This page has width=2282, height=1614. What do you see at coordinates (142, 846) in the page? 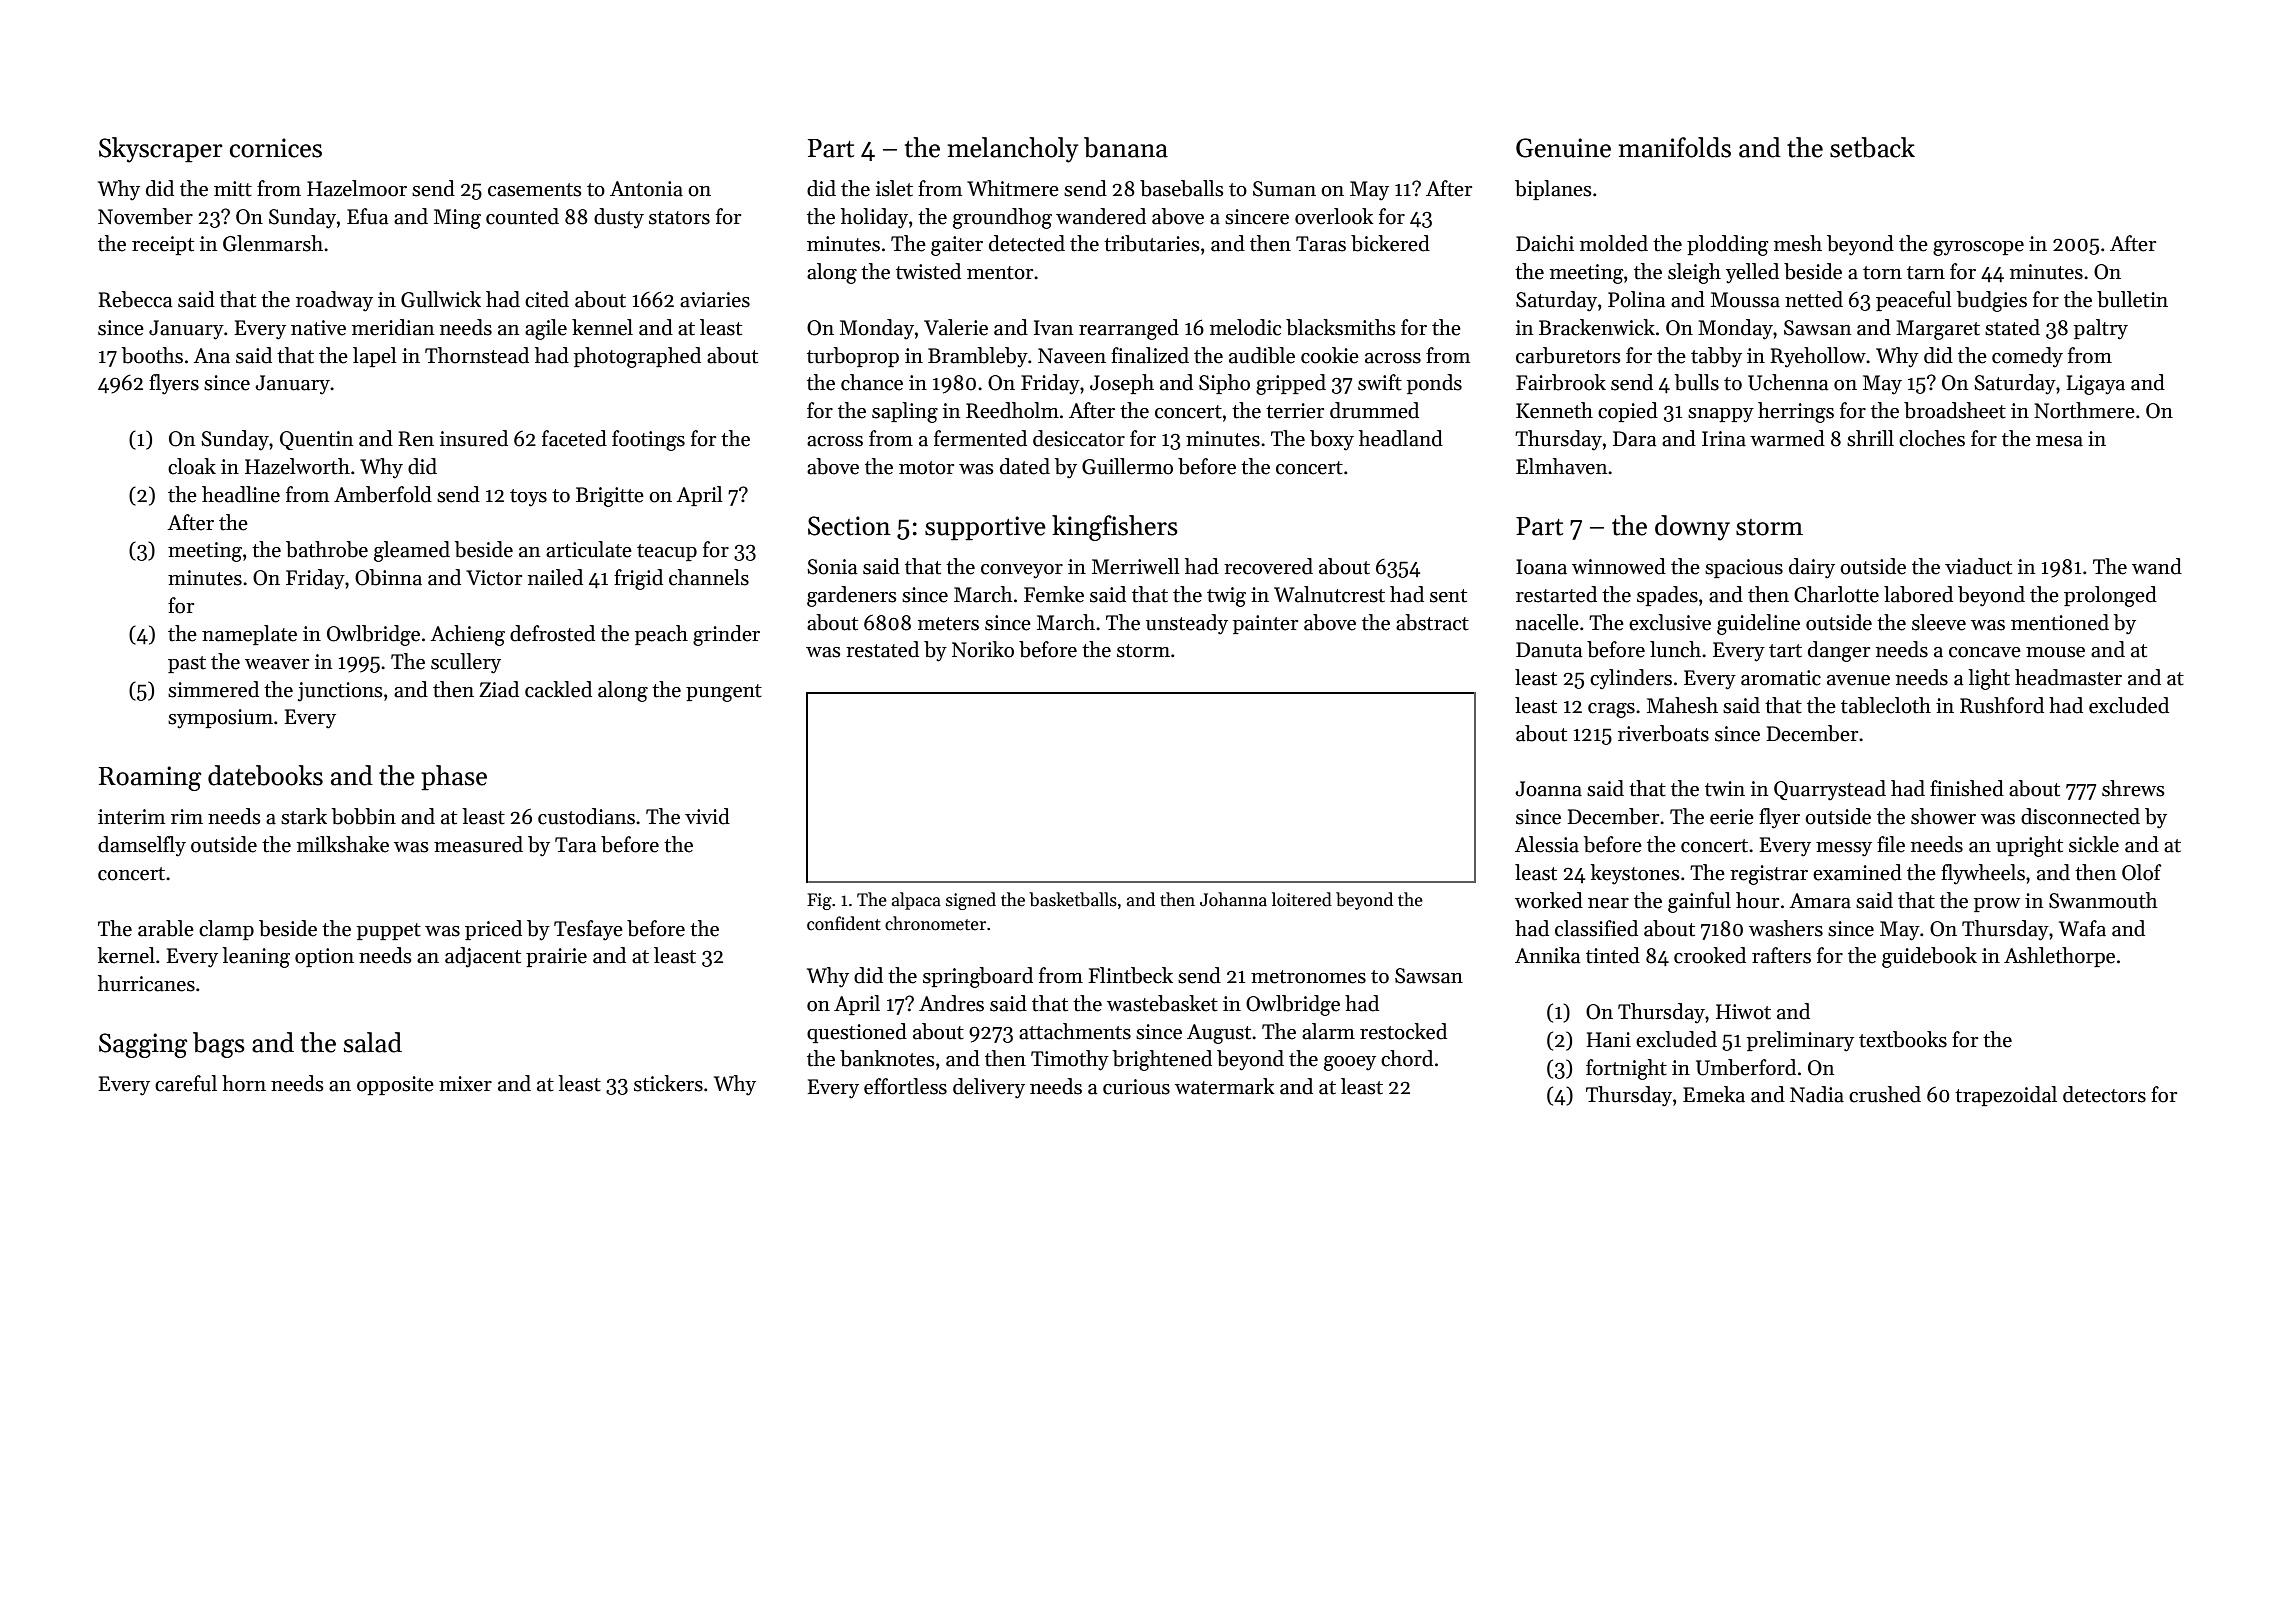
I see `damselfly` at bounding box center [142, 846].
